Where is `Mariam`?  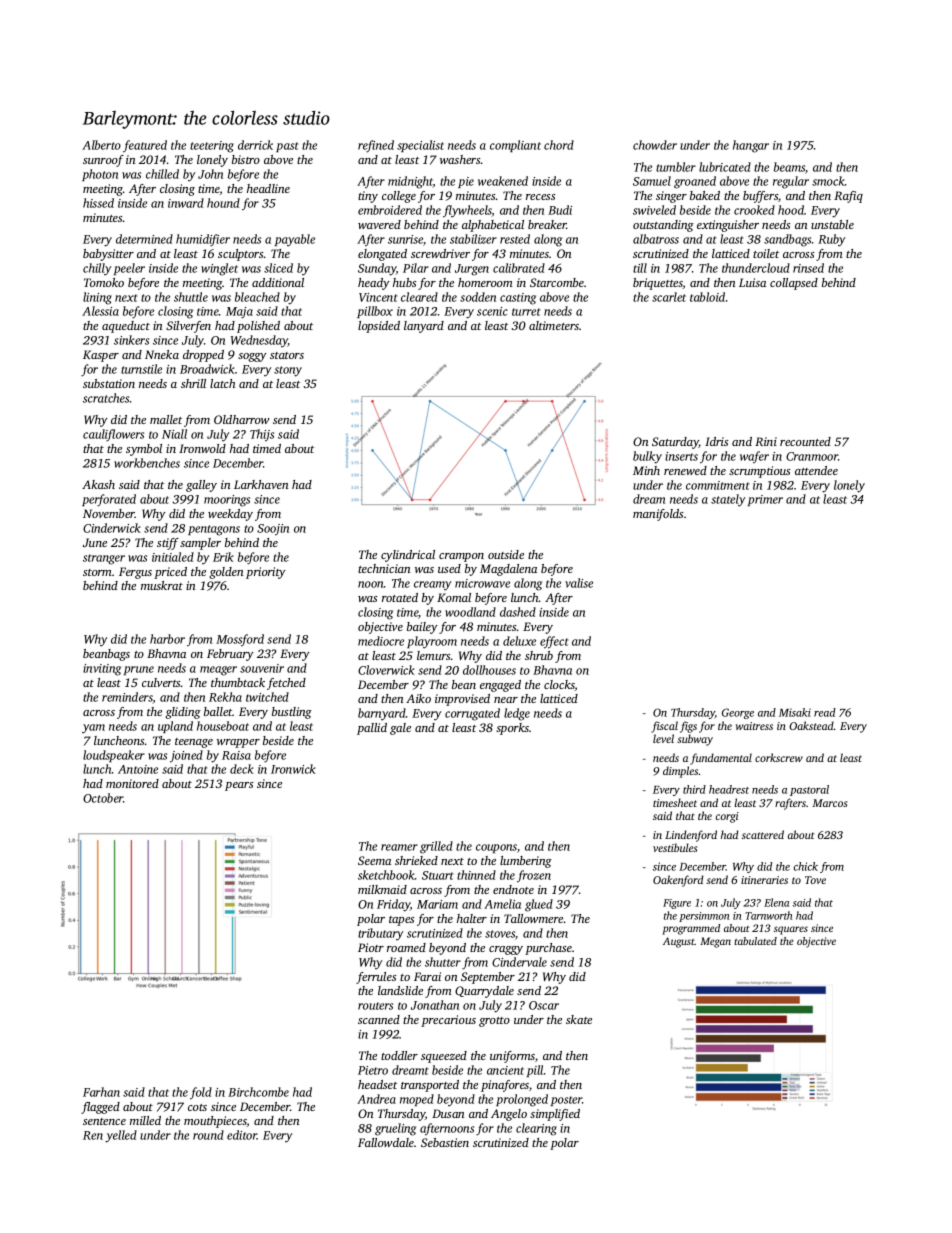
Mariam is located at coordinates (437, 904).
